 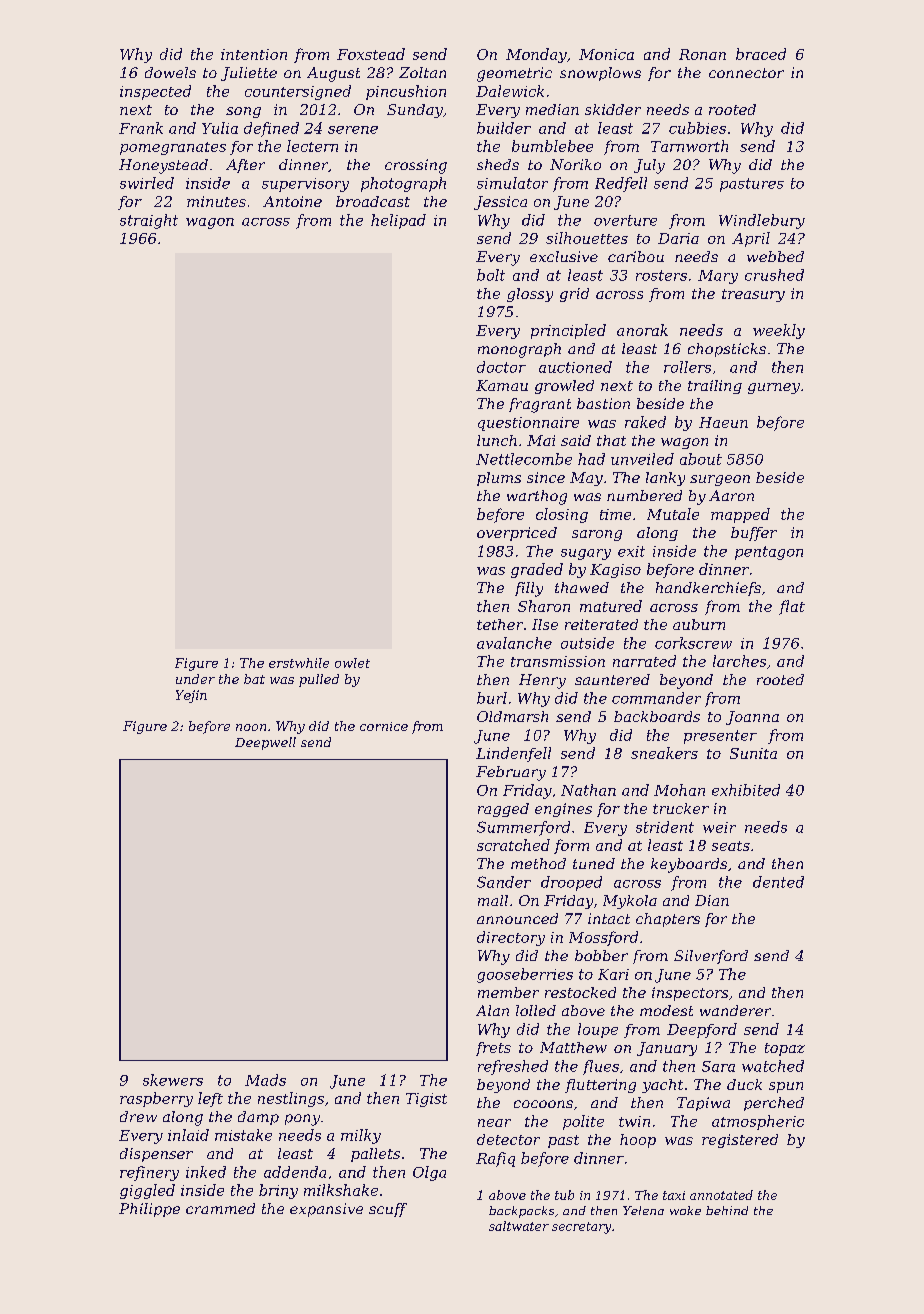 I want to click on Tapiwa, so click(x=703, y=1104).
